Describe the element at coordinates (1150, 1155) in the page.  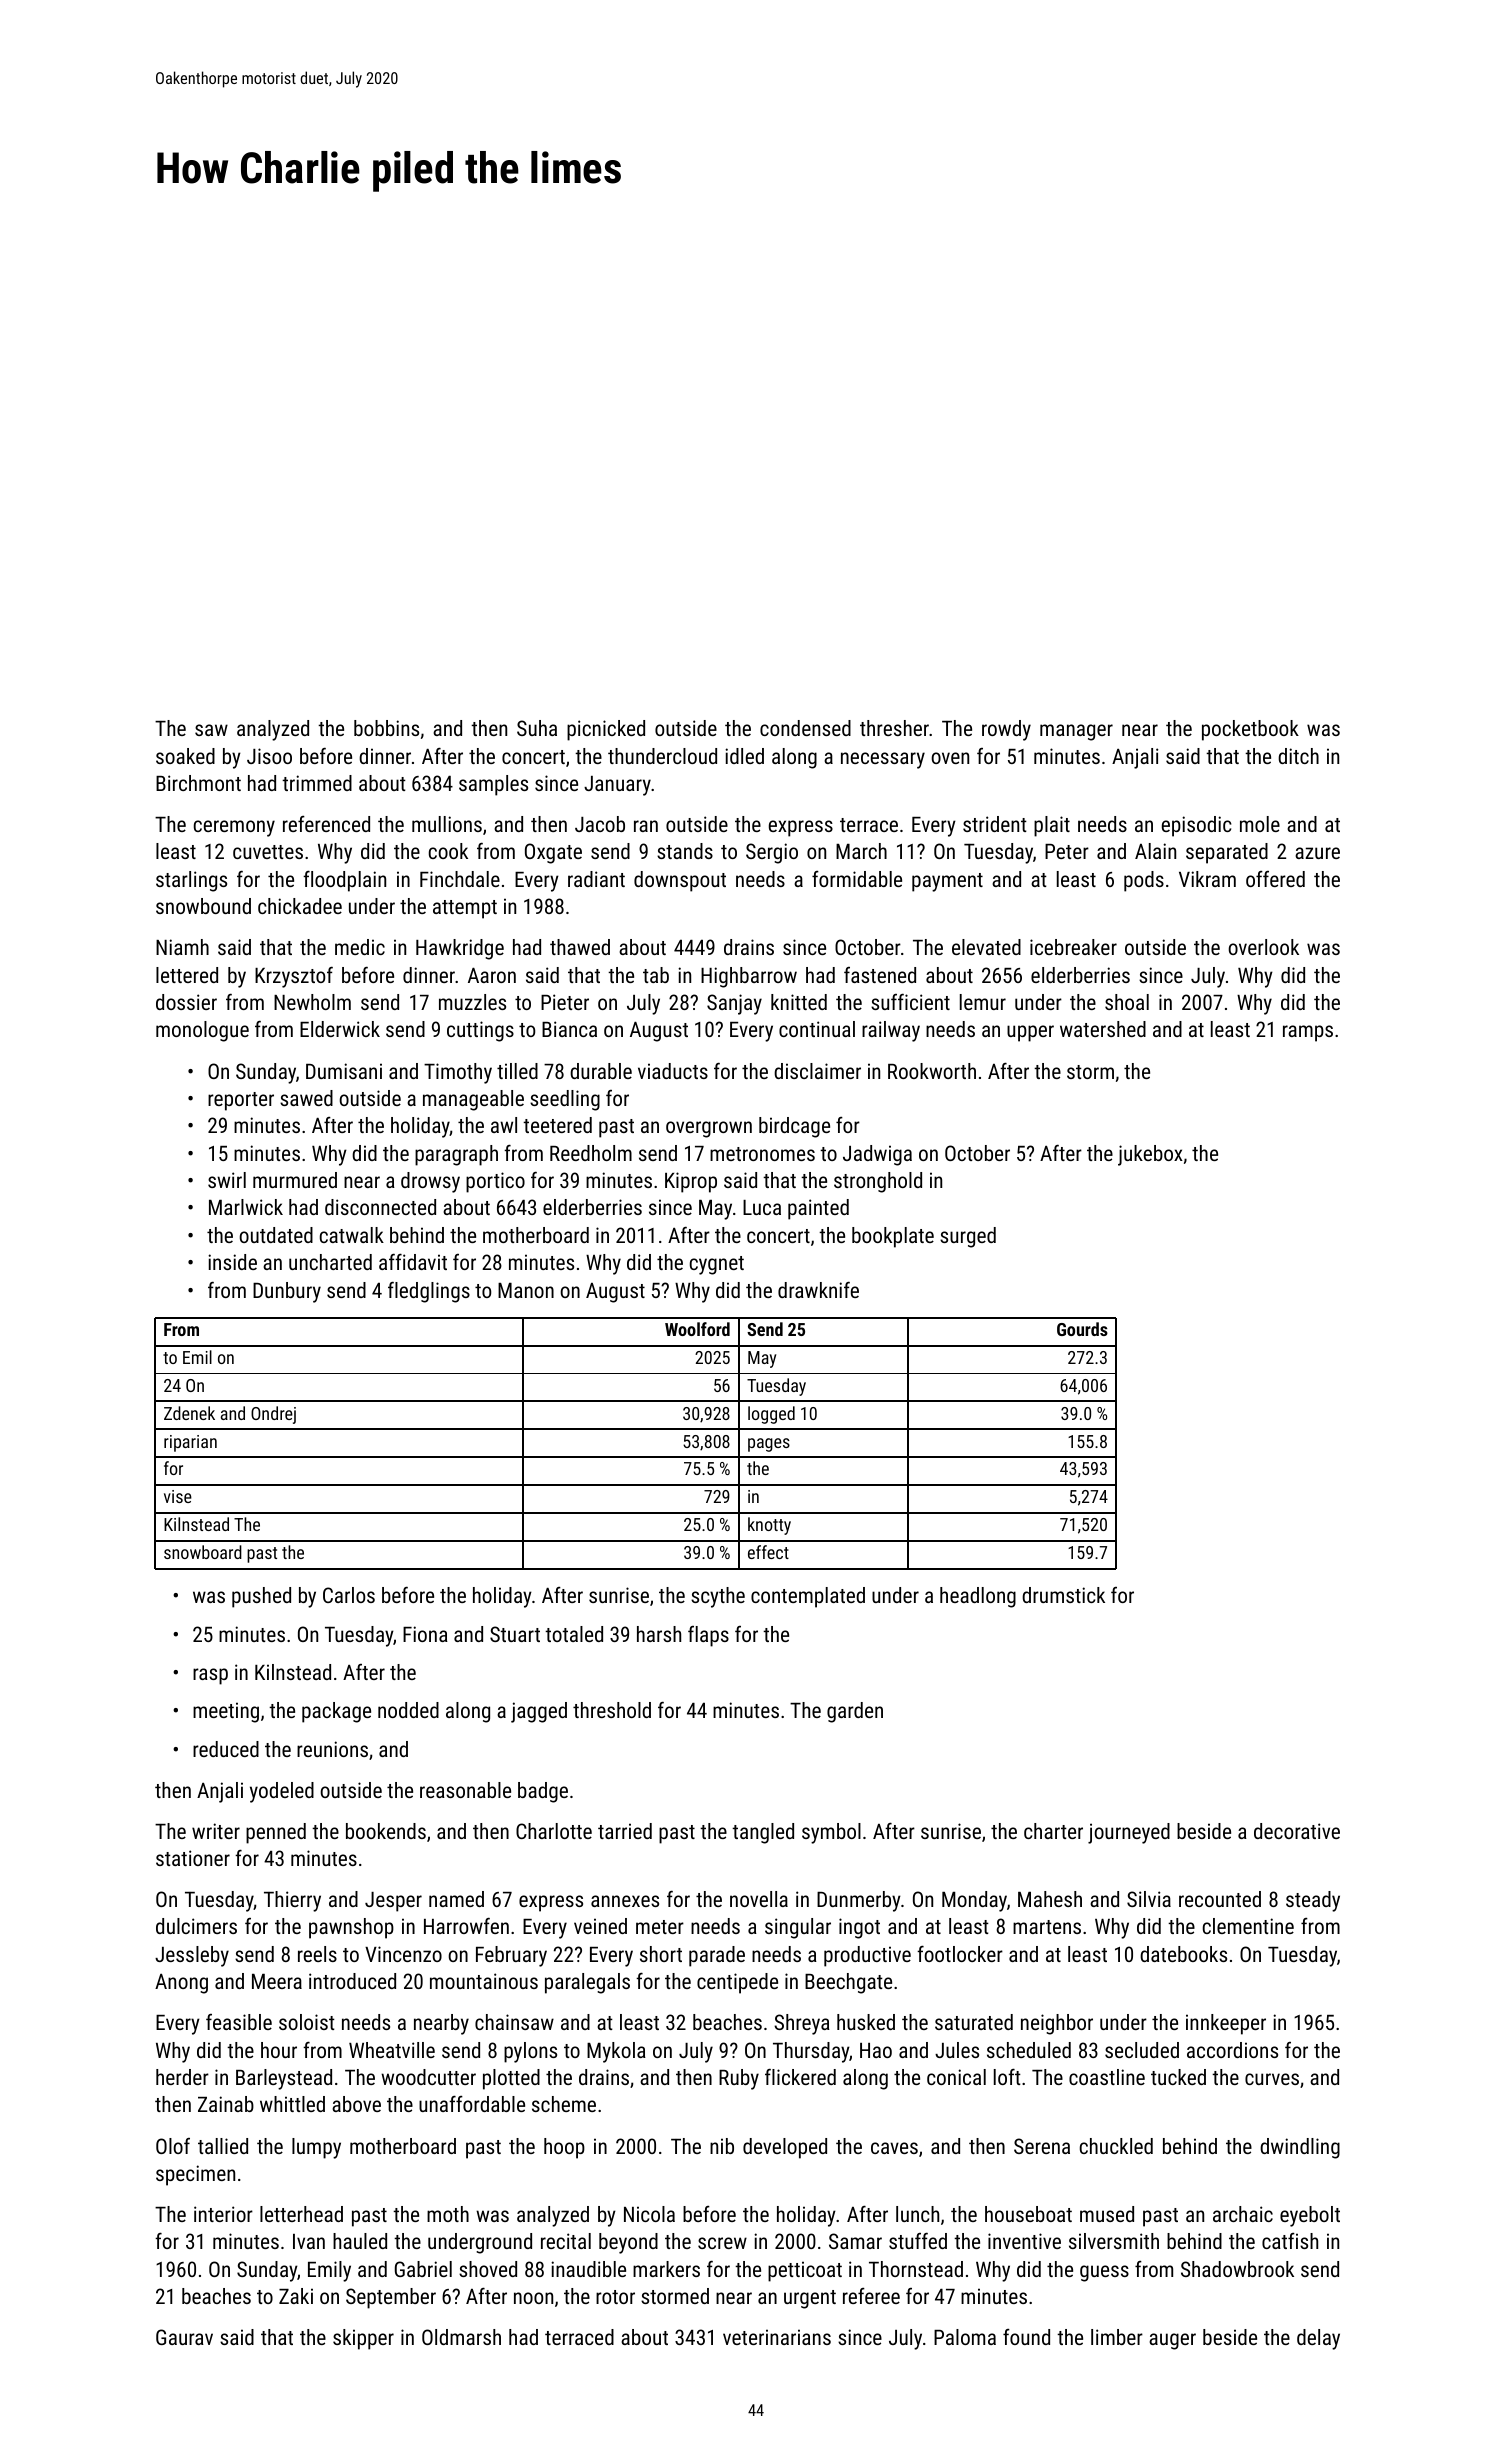
I see `jukebox` at that location.
